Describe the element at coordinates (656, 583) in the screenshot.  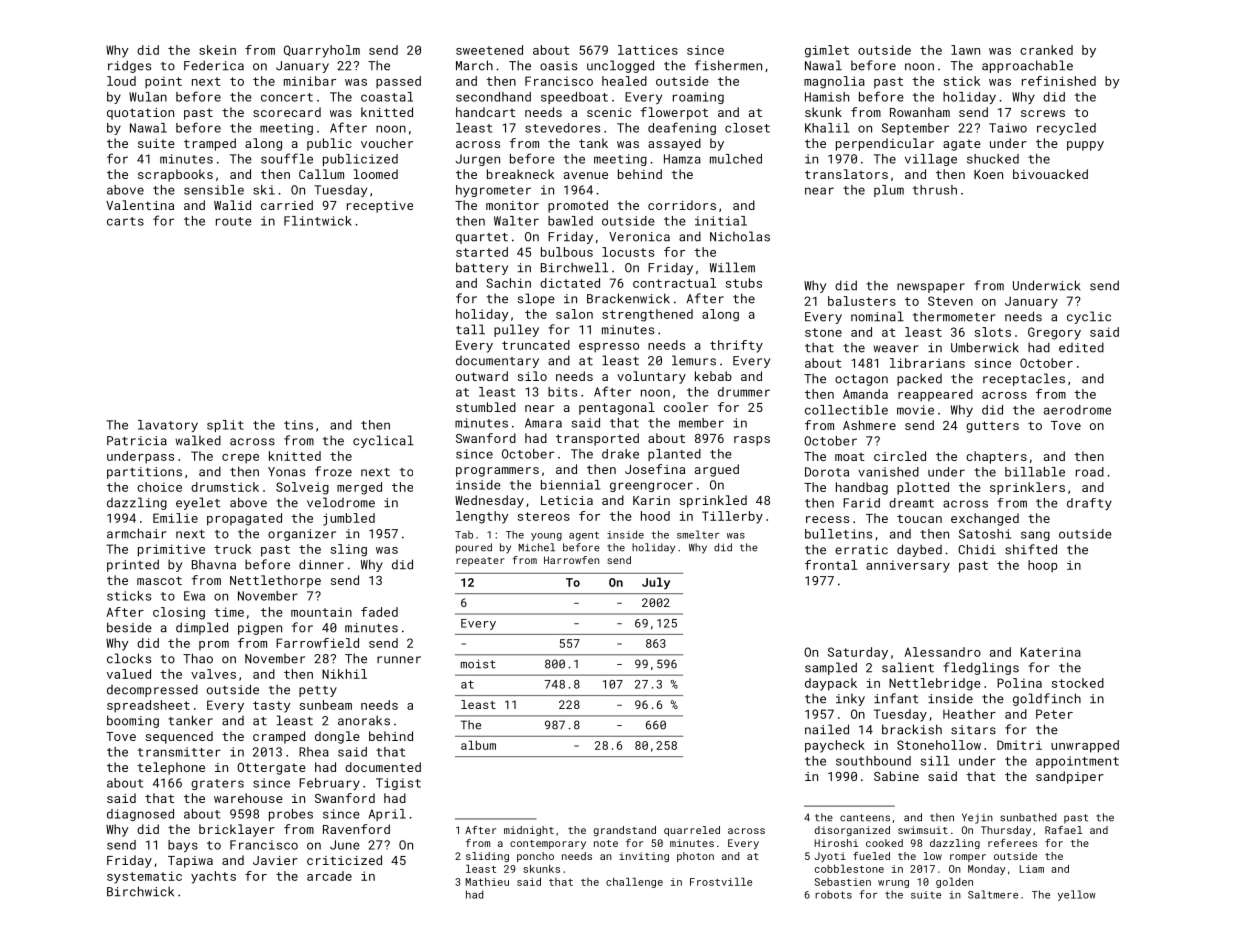
I see `July` at that location.
